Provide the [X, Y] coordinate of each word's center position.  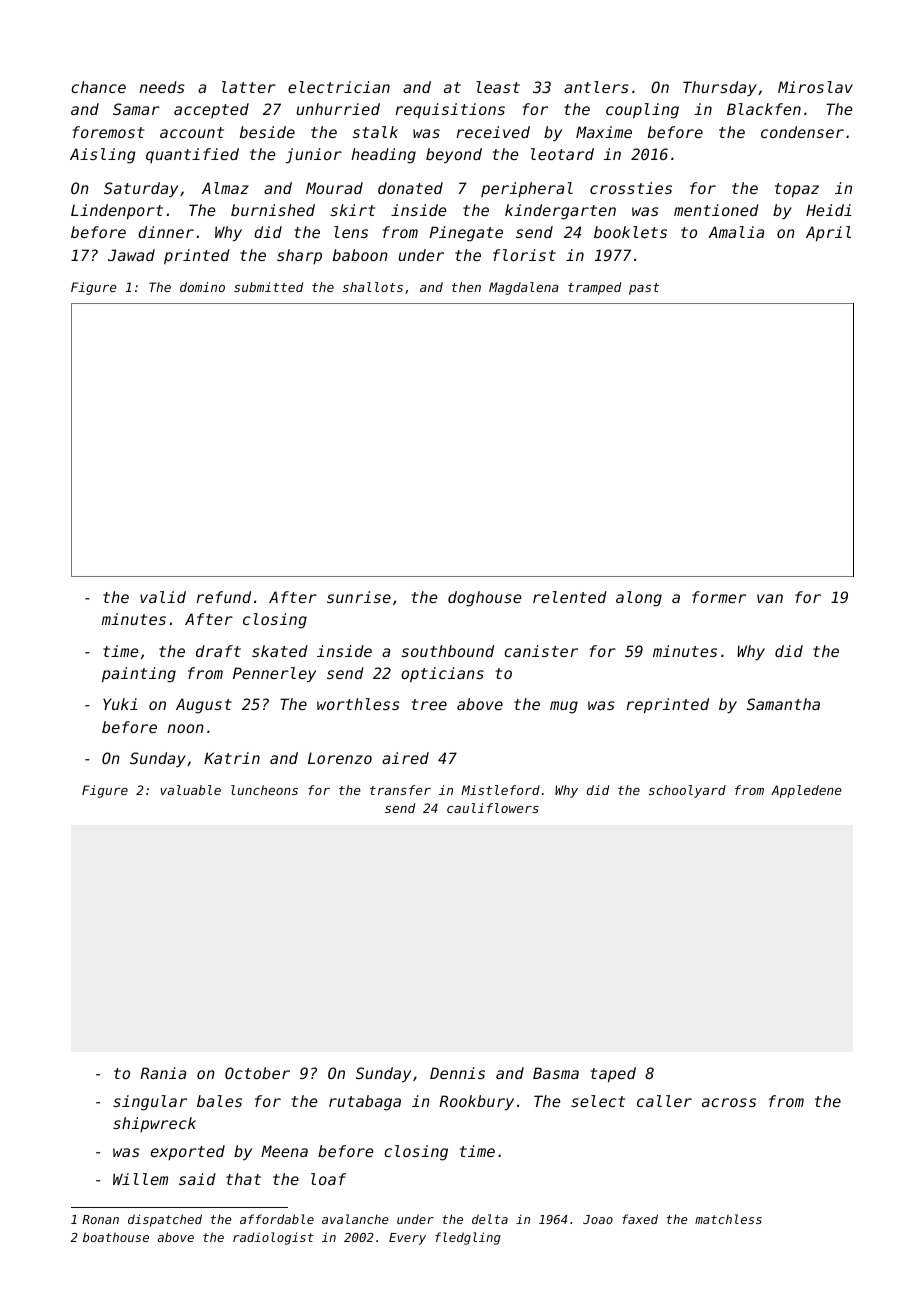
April [828, 233]
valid [163, 597]
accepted [211, 110]
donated [410, 188]
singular [150, 1103]
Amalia [736, 232]
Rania [163, 1073]
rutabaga [365, 1103]
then [466, 287]
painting [139, 675]
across [729, 1102]
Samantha [783, 704]
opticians [442, 674]
